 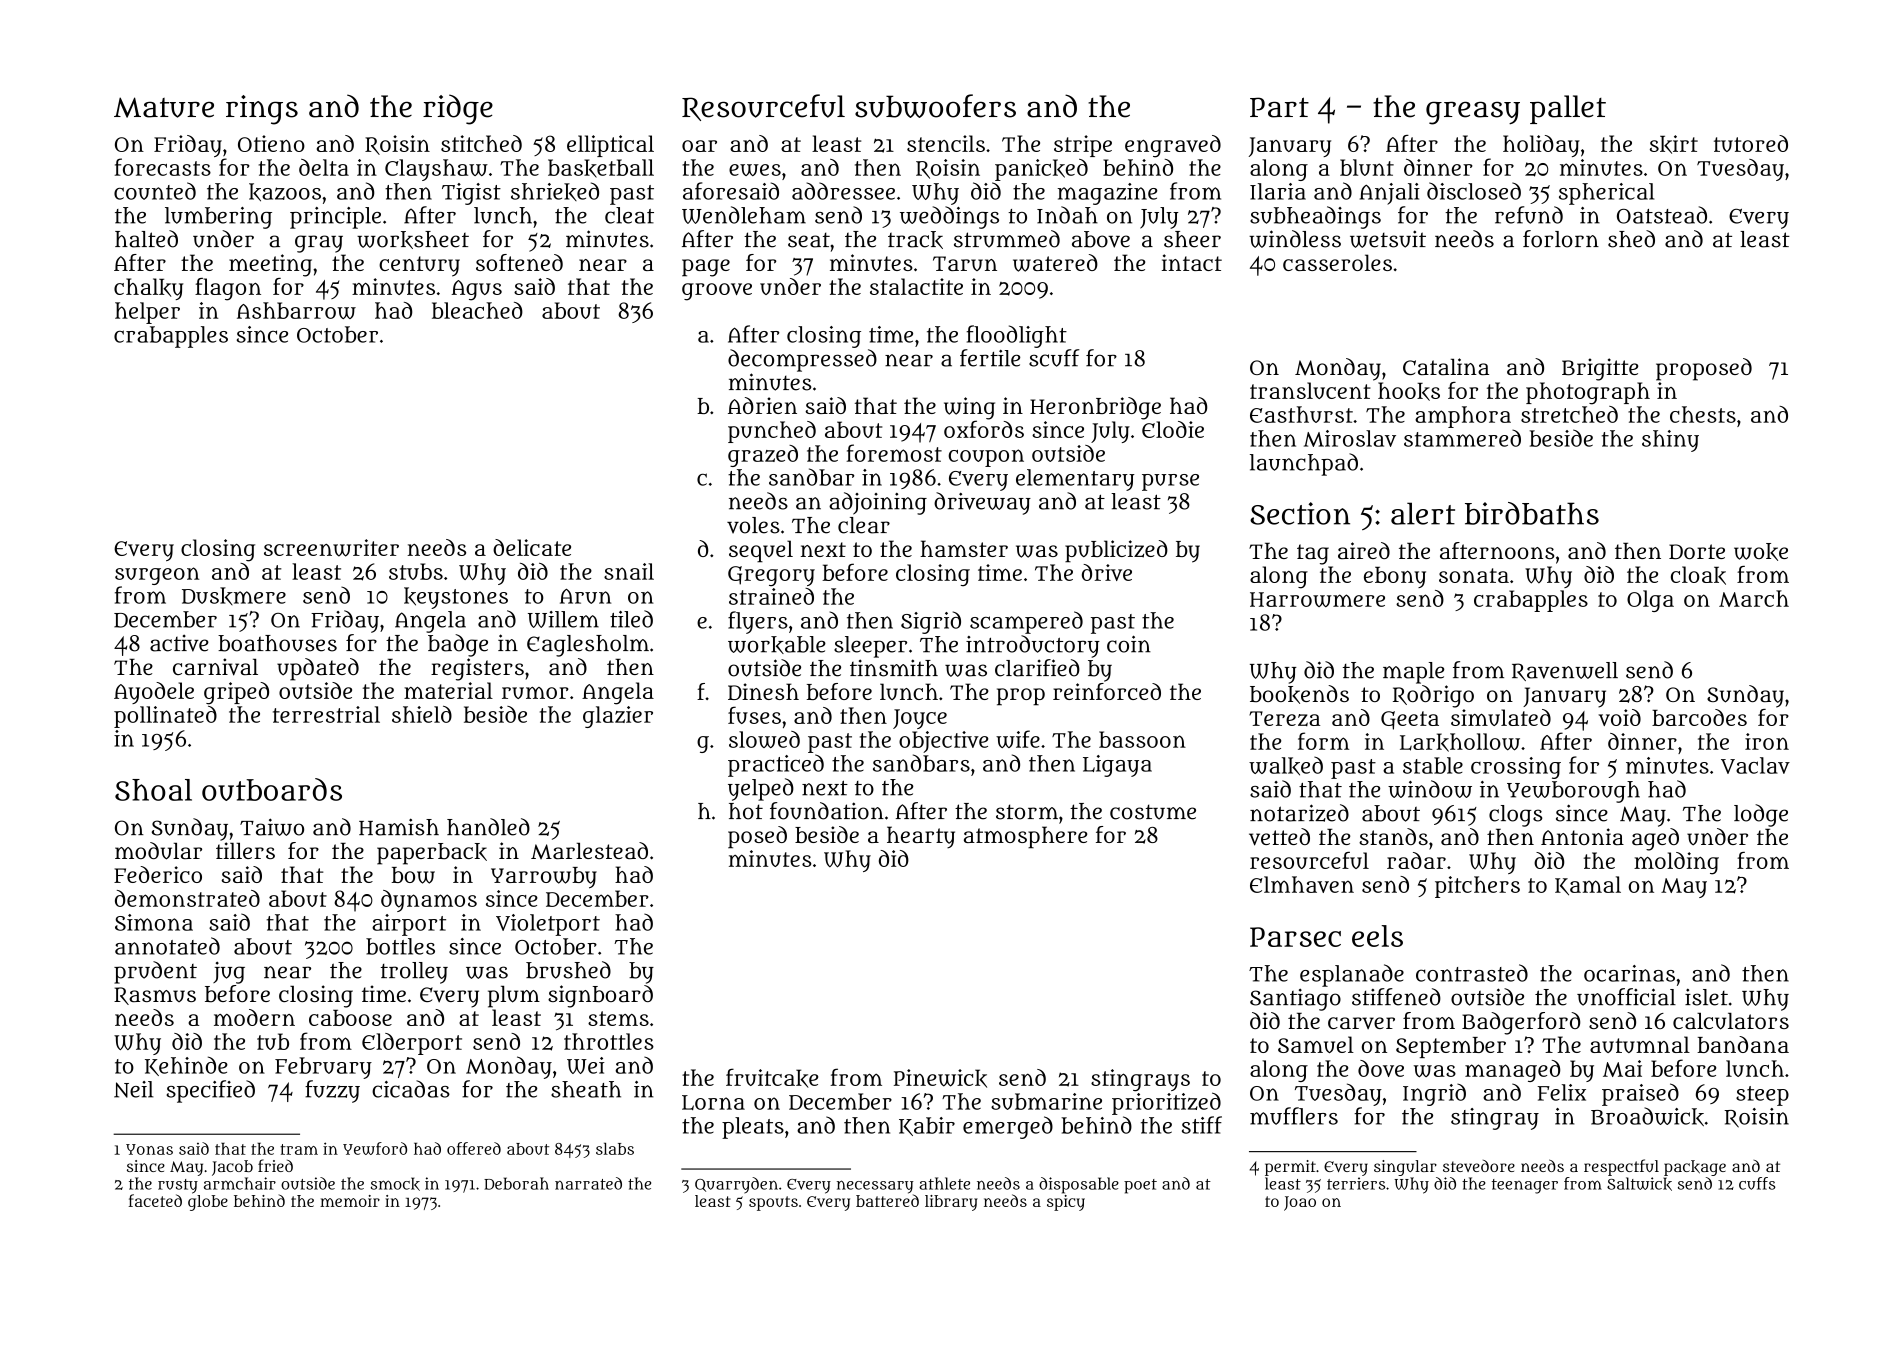 I want to click on publicized, so click(x=1116, y=551).
